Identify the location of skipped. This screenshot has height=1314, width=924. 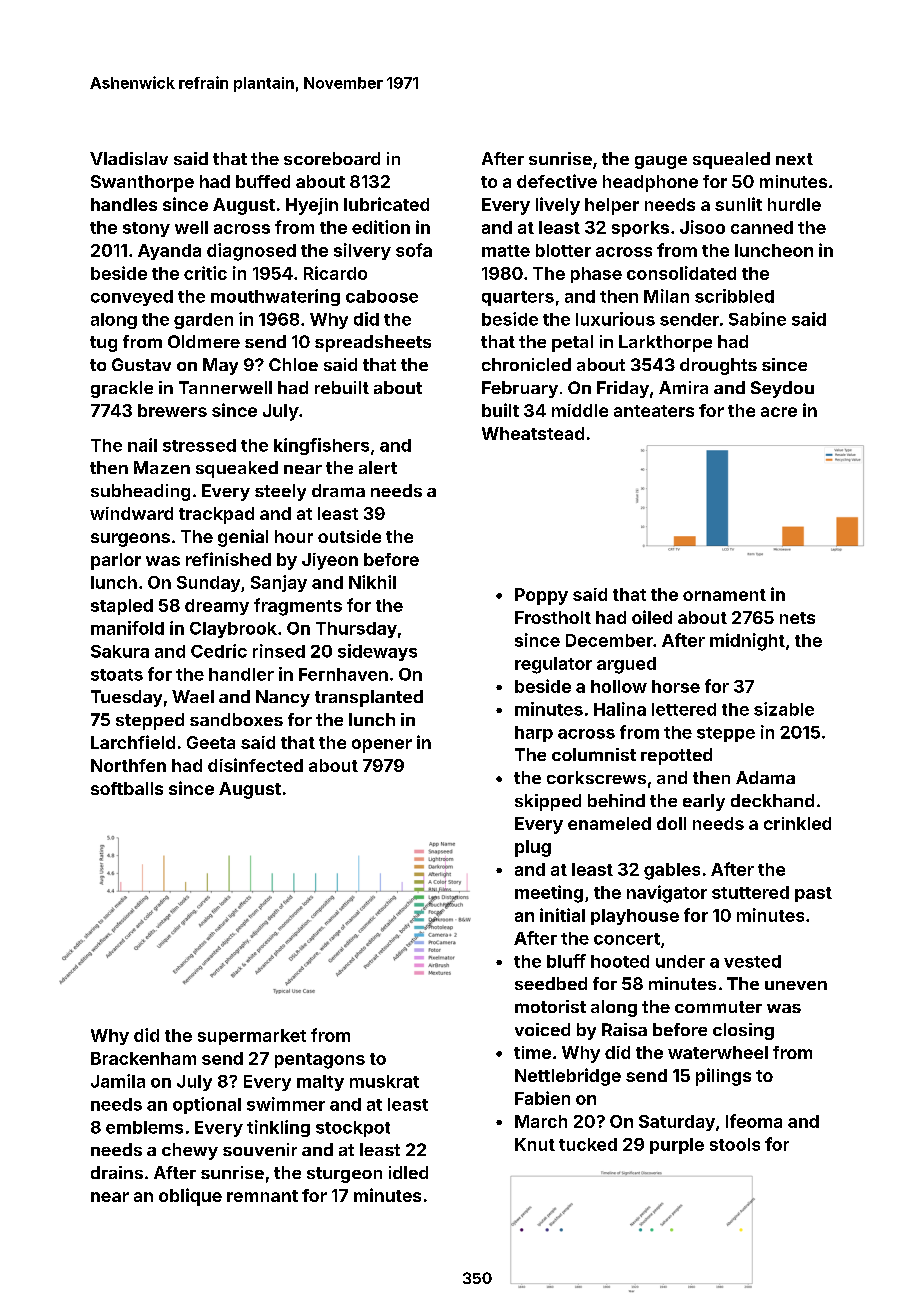
(548, 802).
